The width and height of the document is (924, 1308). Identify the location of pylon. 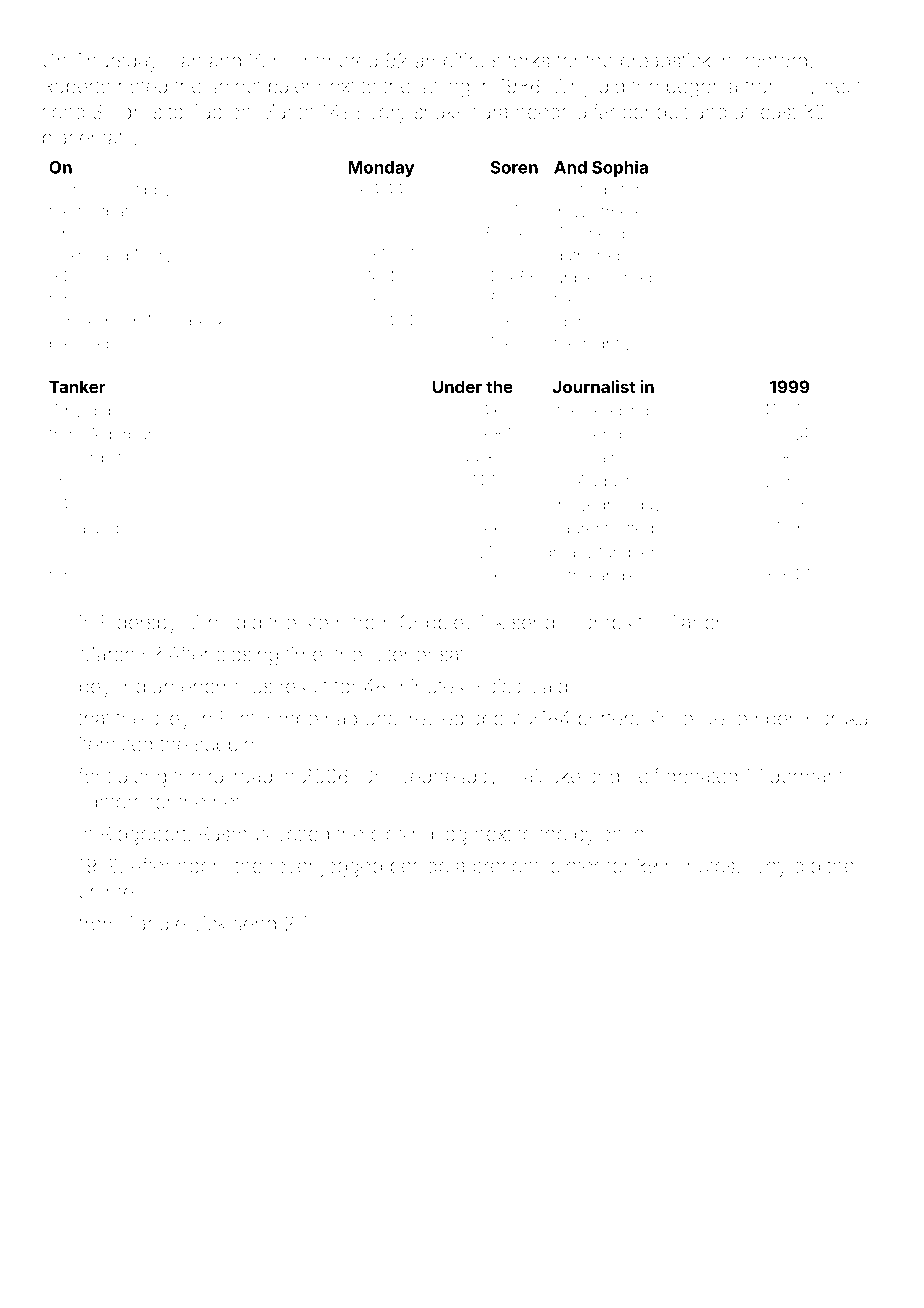
(598, 836).
